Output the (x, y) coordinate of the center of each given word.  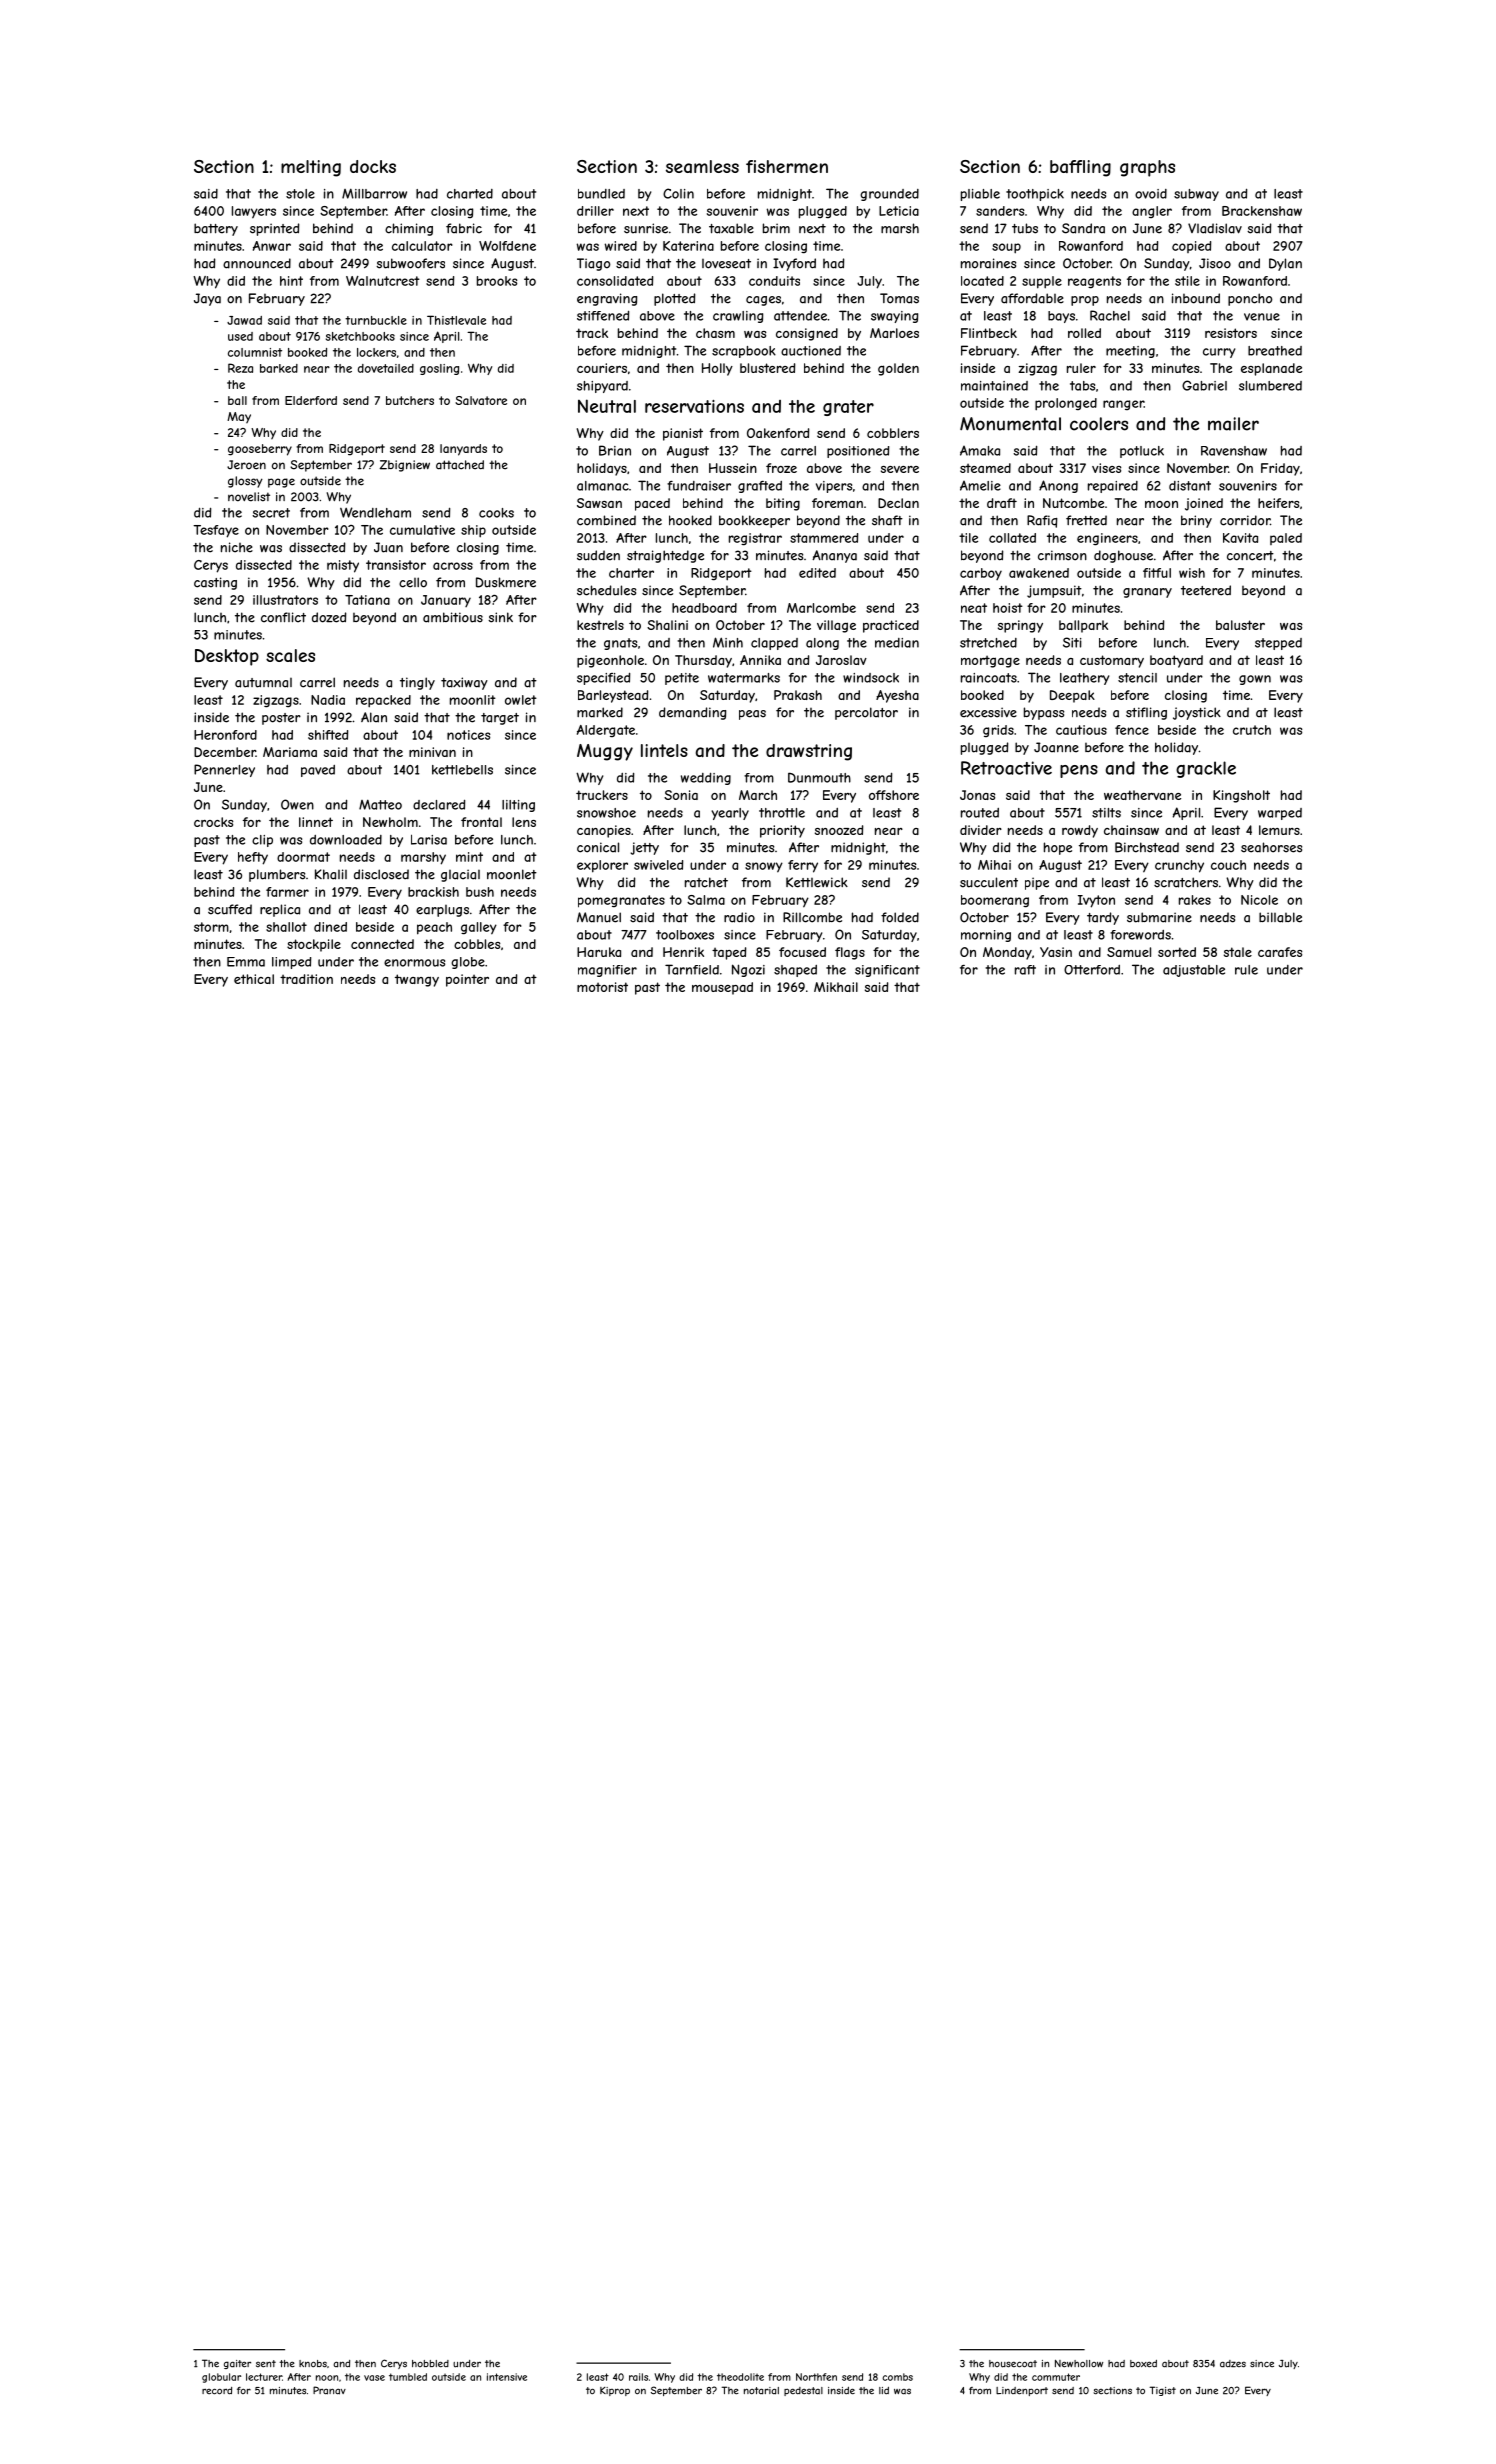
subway (1196, 195)
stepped (1278, 644)
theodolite (740, 2377)
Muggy (605, 752)
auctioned (811, 351)
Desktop (227, 657)
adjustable (1194, 971)
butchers (410, 400)
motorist (602, 987)
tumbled (408, 2377)
